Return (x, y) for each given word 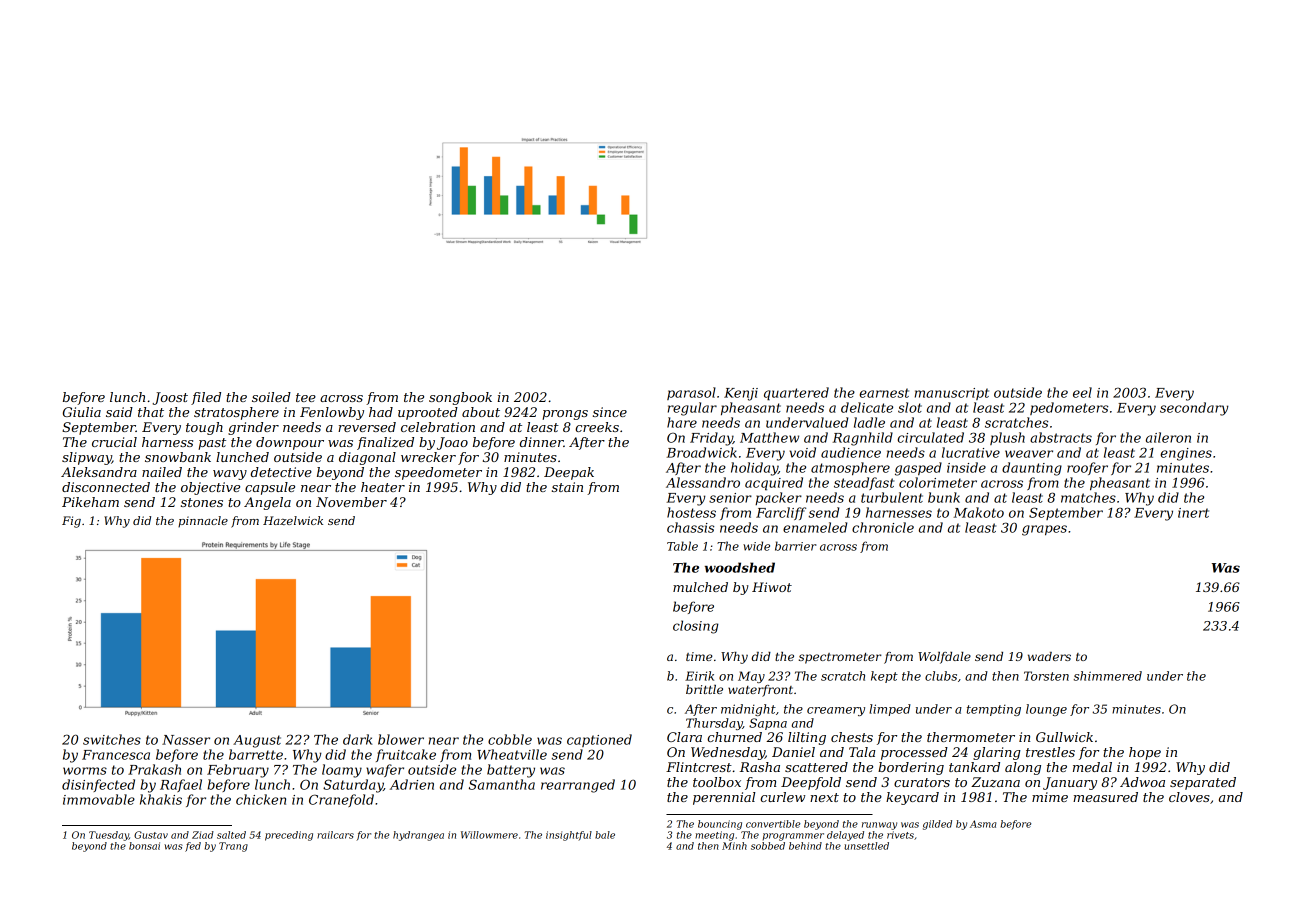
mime (1050, 797)
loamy (342, 771)
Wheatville (512, 754)
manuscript (952, 394)
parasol (691, 393)
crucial (114, 442)
